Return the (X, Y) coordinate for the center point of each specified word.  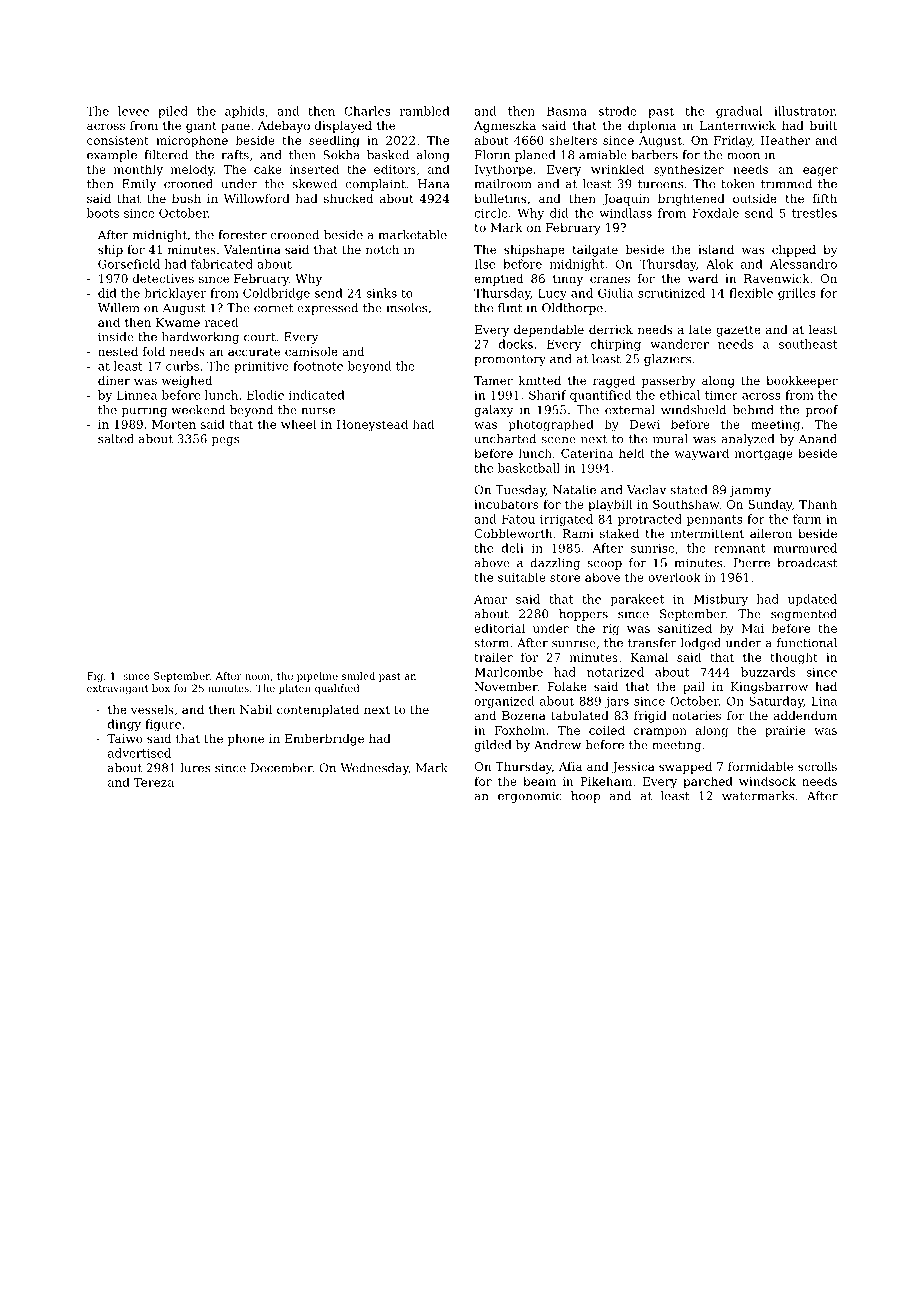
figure (163, 725)
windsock (767, 781)
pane (235, 128)
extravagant (118, 689)
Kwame (178, 322)
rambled (425, 111)
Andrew (557, 745)
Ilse (485, 264)
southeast (808, 344)
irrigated (566, 520)
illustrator (804, 111)
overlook (674, 577)
